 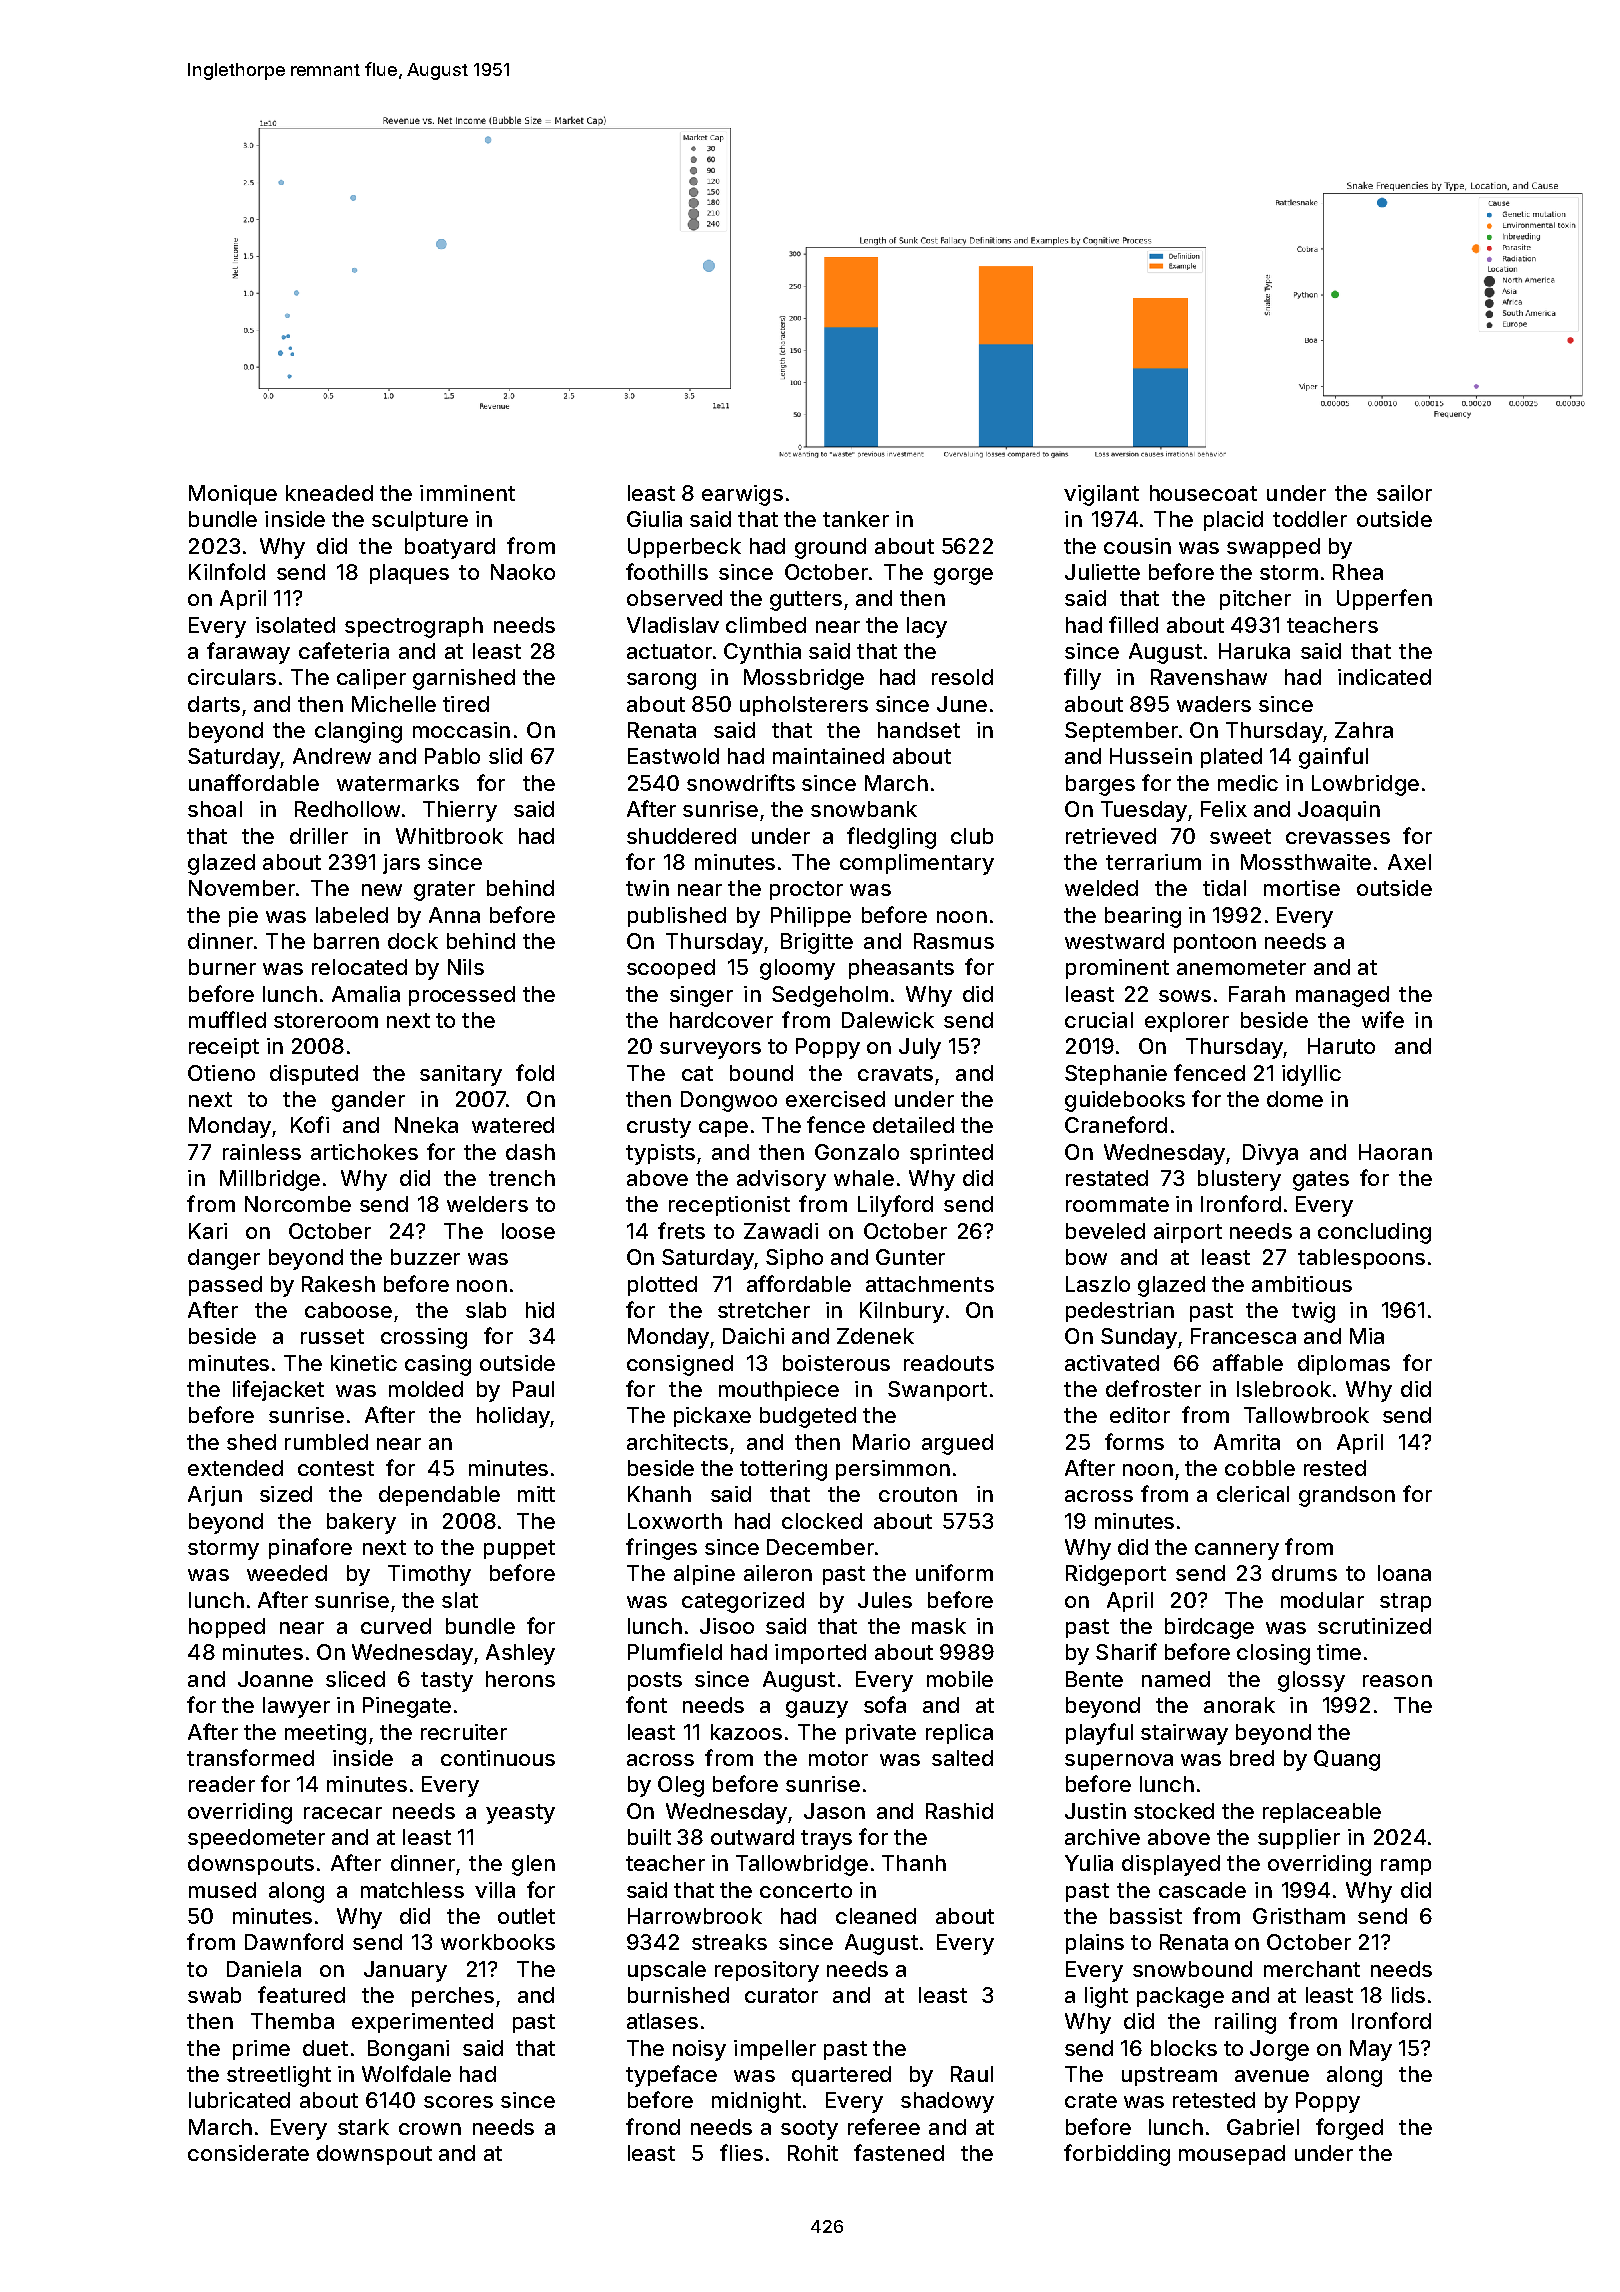 What do you see at coordinates (208, 1231) in the screenshot?
I see `Kari` at bounding box center [208, 1231].
